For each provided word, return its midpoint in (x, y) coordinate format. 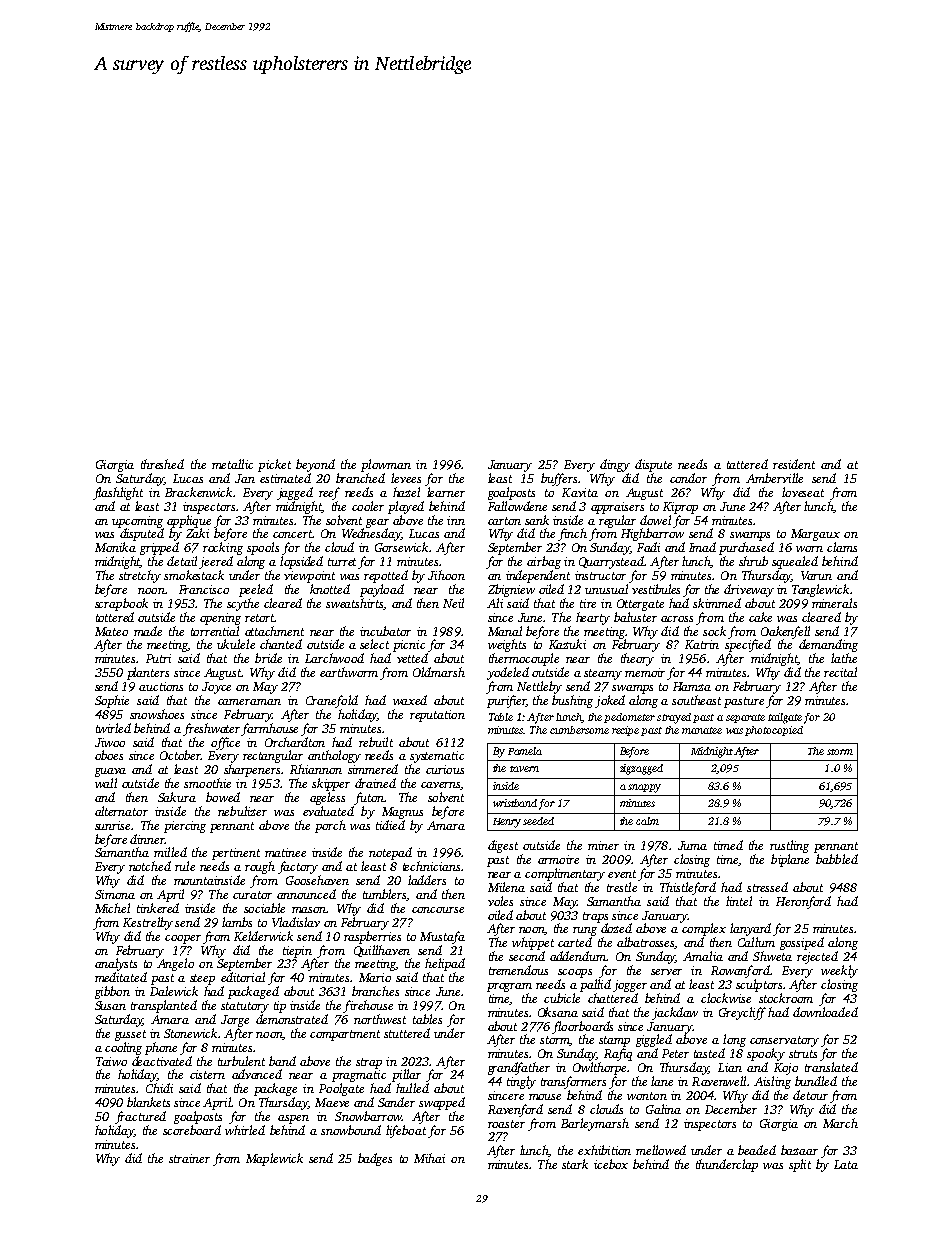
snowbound (351, 1130)
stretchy (140, 576)
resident (794, 464)
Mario (375, 977)
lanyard (750, 929)
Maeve (332, 1102)
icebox (611, 1164)
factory (298, 867)
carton (504, 521)
